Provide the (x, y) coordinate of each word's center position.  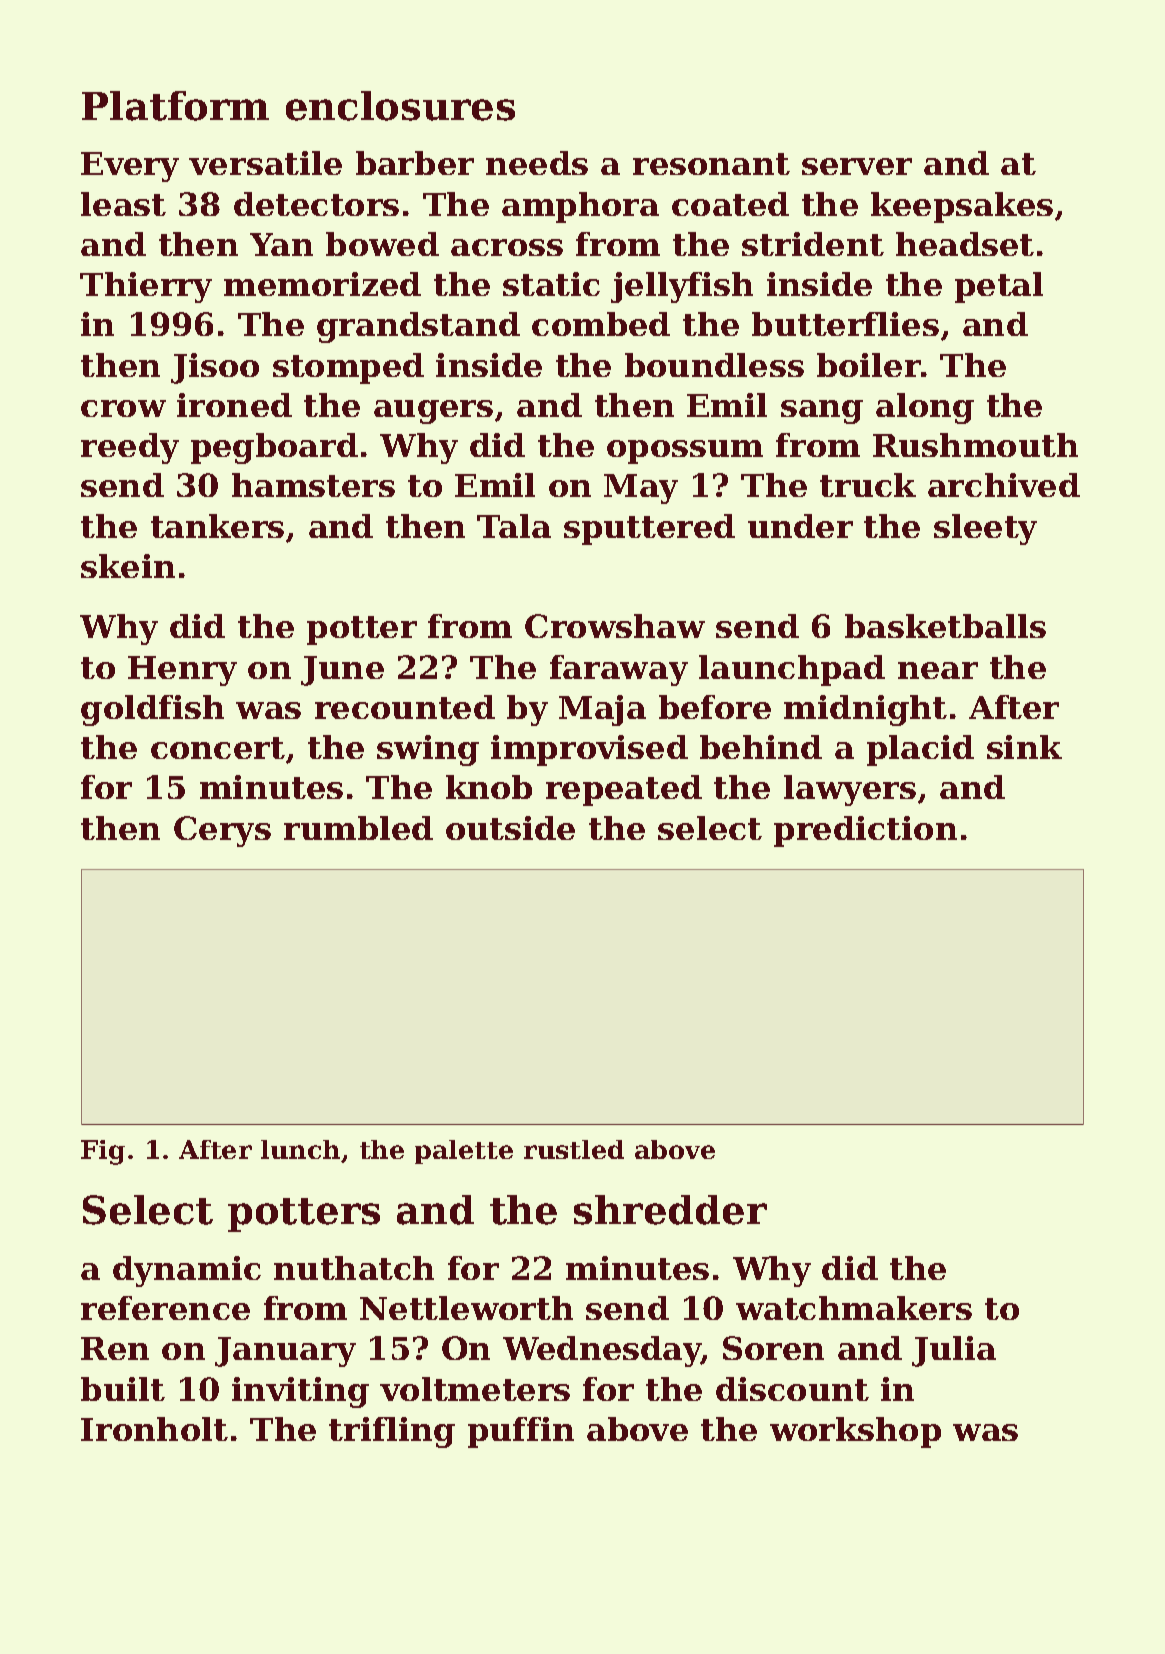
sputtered (649, 529)
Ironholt (154, 1429)
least (123, 204)
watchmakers (854, 1308)
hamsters (313, 485)
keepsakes (962, 207)
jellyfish (682, 287)
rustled (574, 1149)
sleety (985, 529)
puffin (521, 1432)
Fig (103, 1152)
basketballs (945, 626)
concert (218, 748)
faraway (619, 670)
